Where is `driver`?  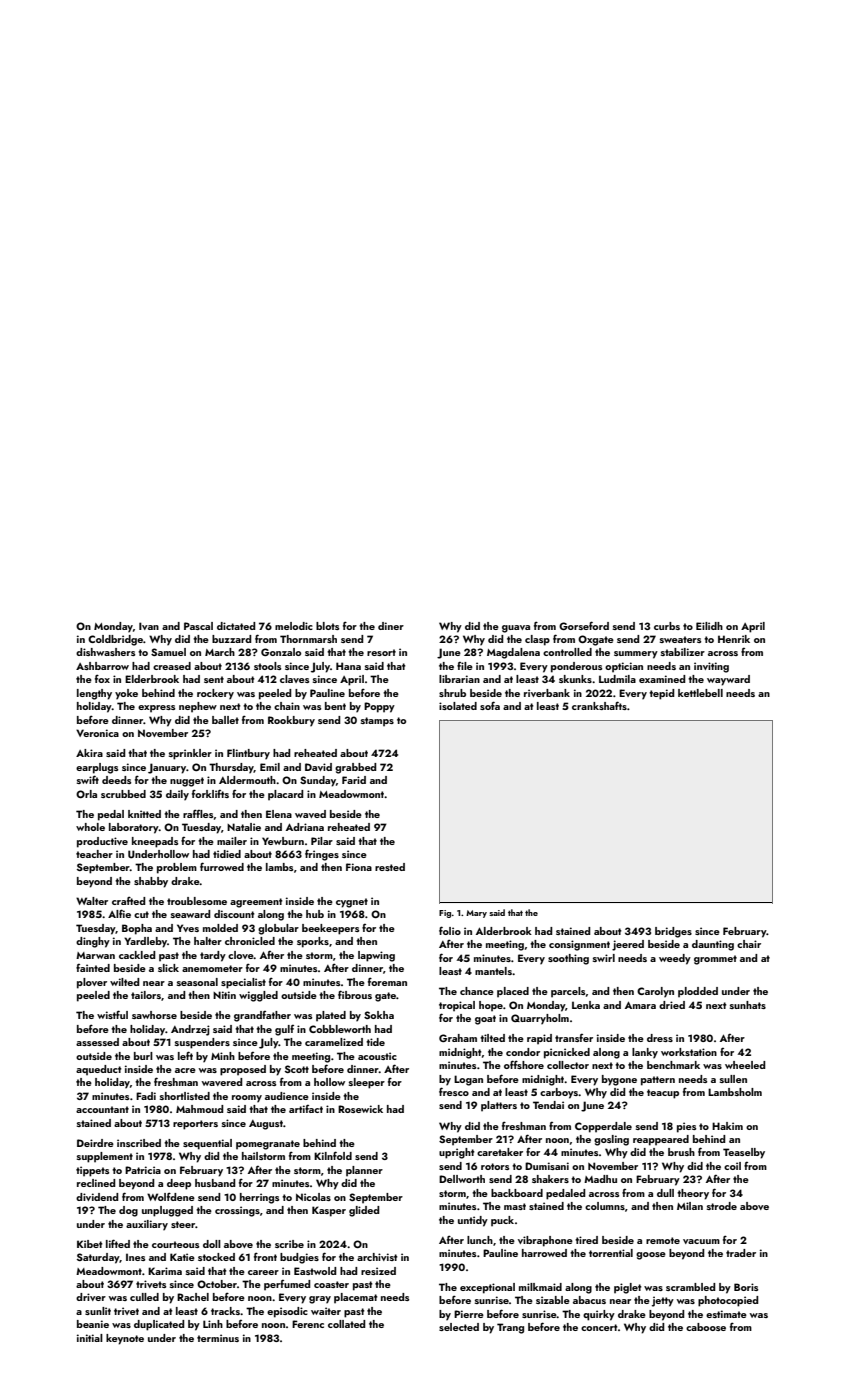
driver is located at coordinates (91, 1297).
